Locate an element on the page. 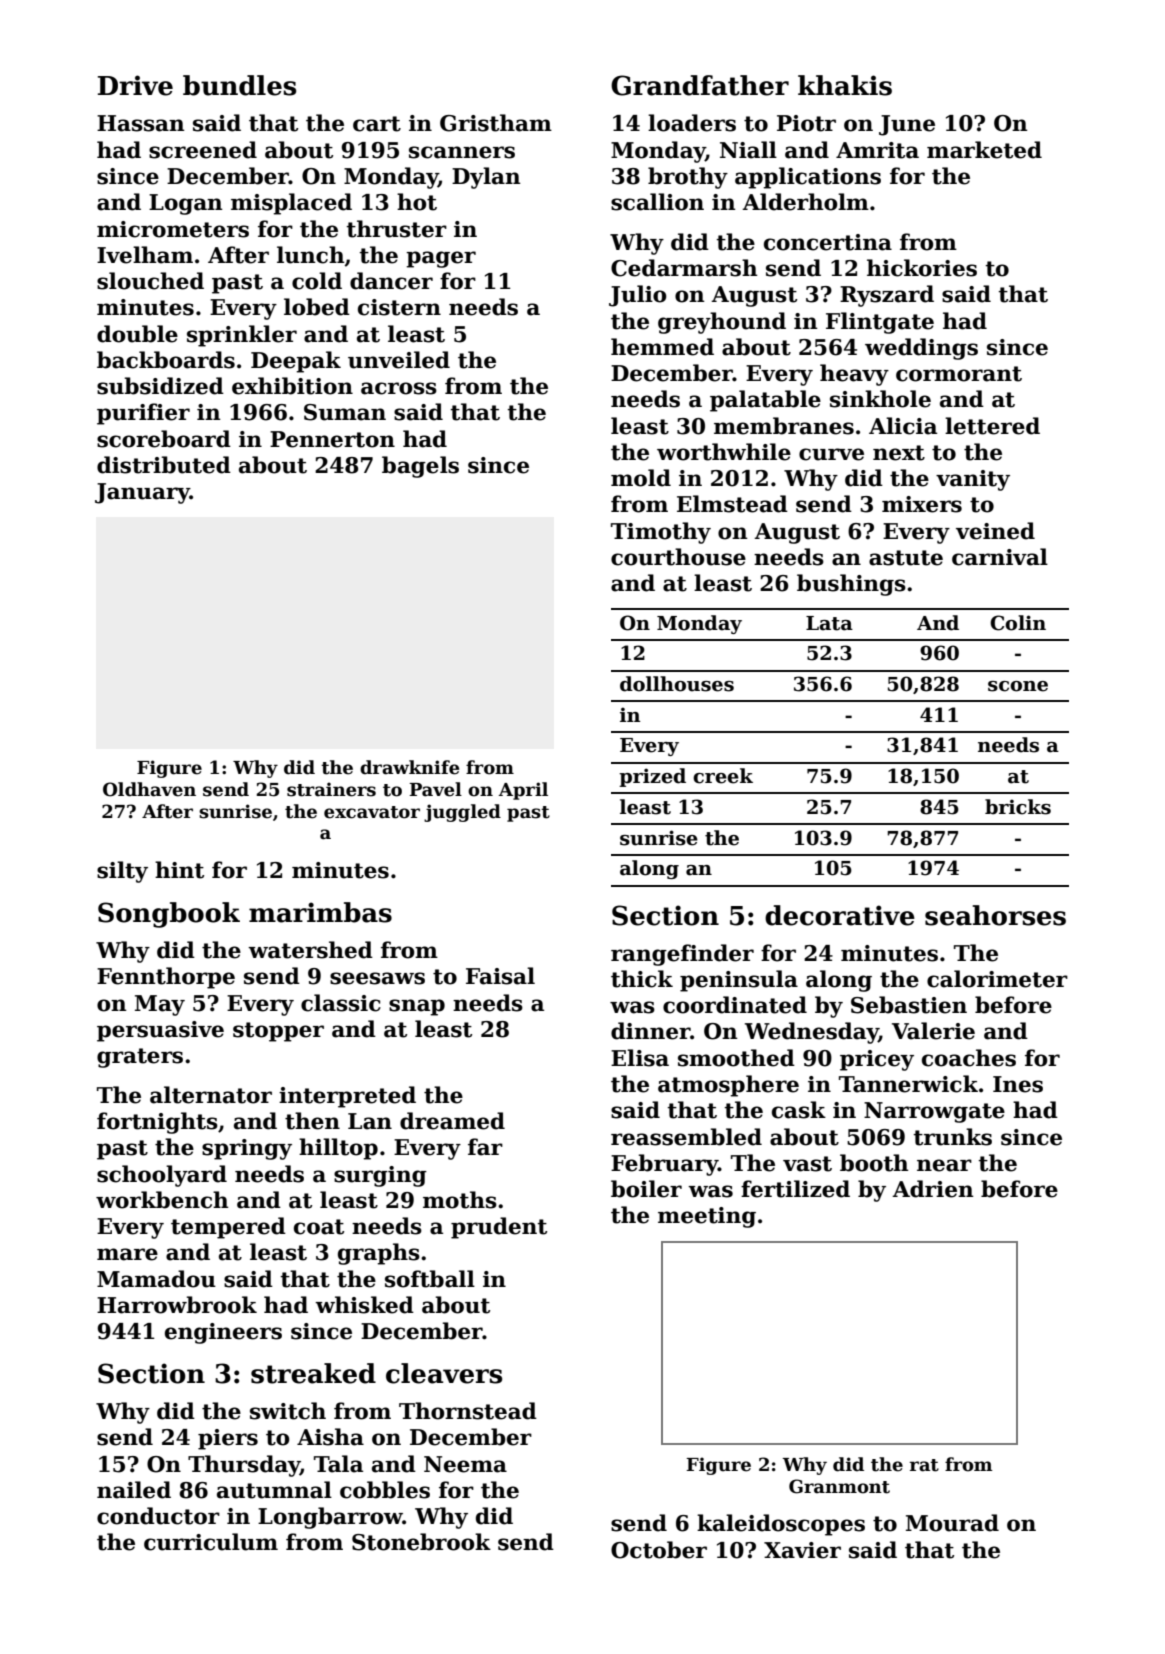 The width and height of the image is (1165, 1654). Oldhaven is located at coordinates (149, 789).
